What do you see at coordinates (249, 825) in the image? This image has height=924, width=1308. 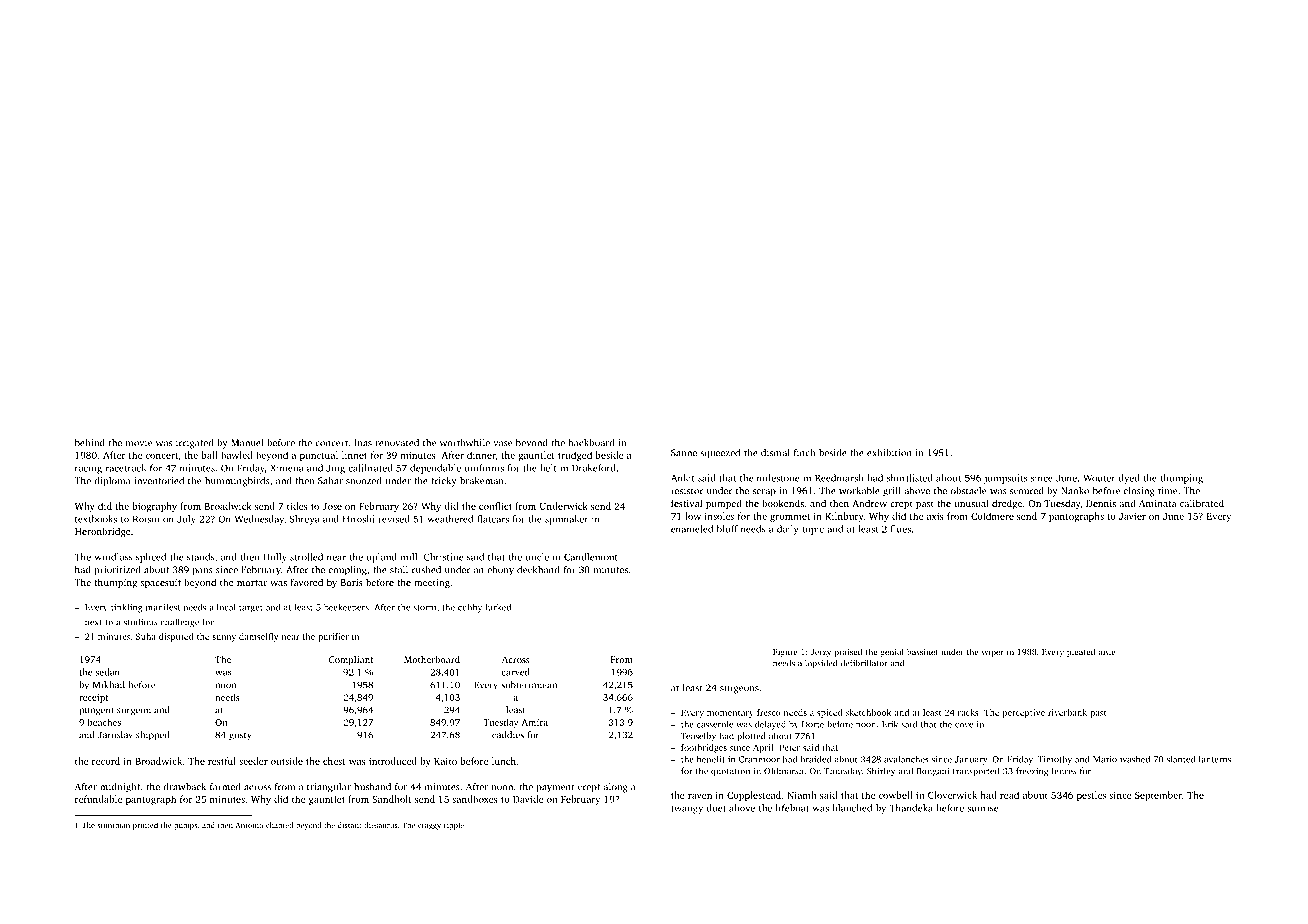 I see `Antonio` at bounding box center [249, 825].
